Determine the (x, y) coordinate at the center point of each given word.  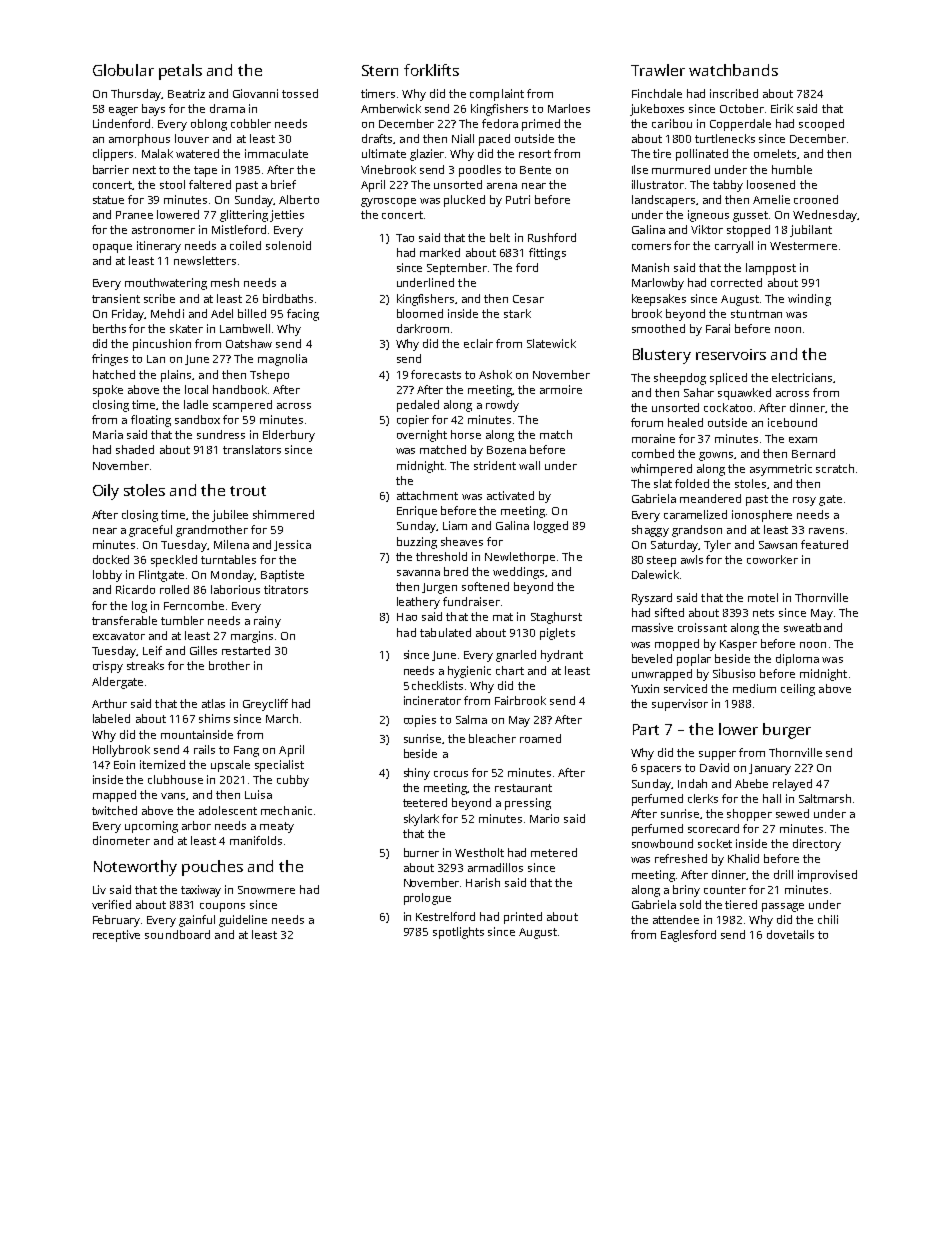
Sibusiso (734, 673)
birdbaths (288, 298)
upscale (230, 766)
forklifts (431, 70)
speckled (174, 561)
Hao (407, 617)
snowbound (662, 843)
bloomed (420, 313)
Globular (123, 70)
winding (809, 300)
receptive (116, 936)
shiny (417, 774)
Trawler (658, 70)
